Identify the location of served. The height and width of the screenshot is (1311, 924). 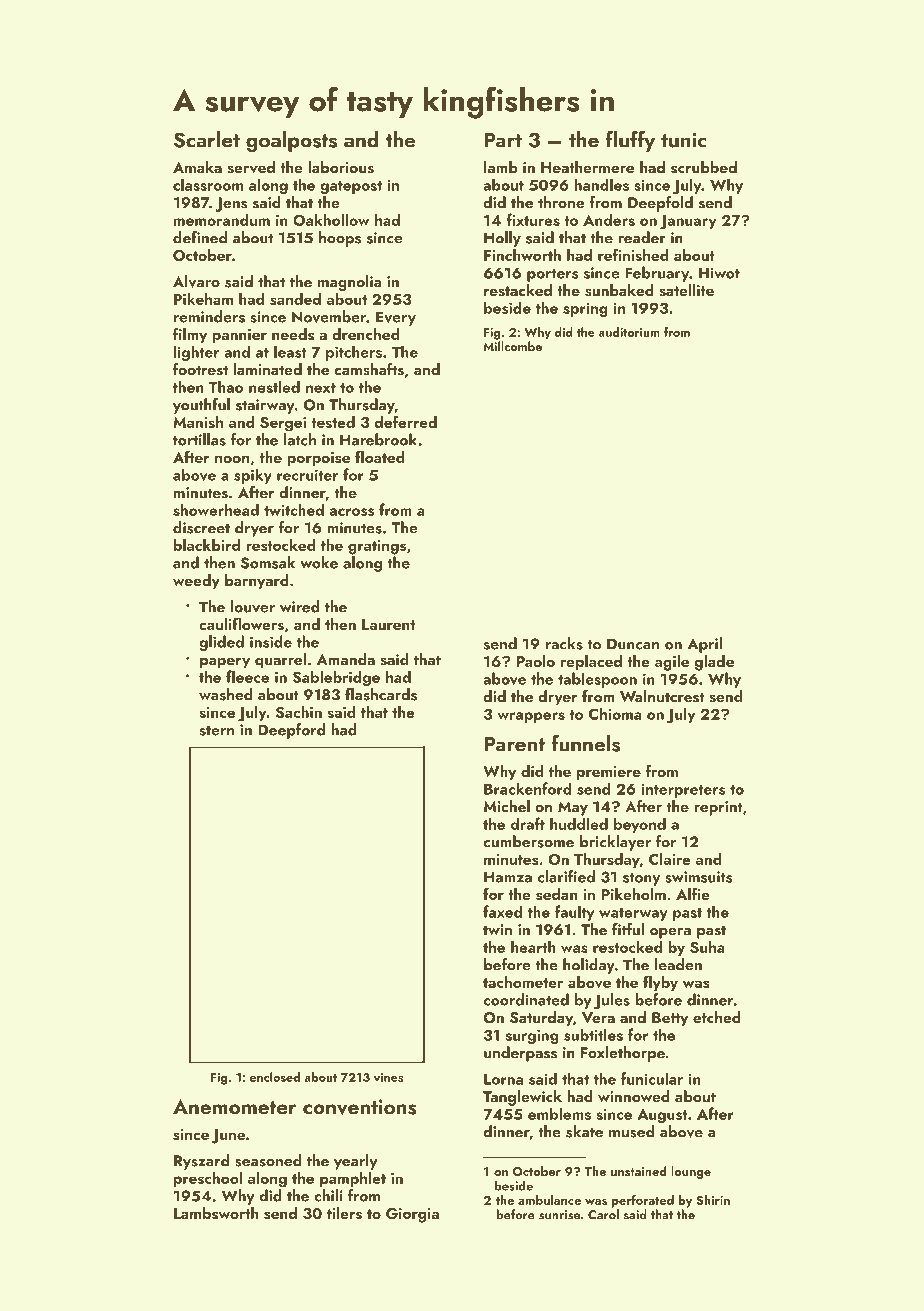
(251, 167).
